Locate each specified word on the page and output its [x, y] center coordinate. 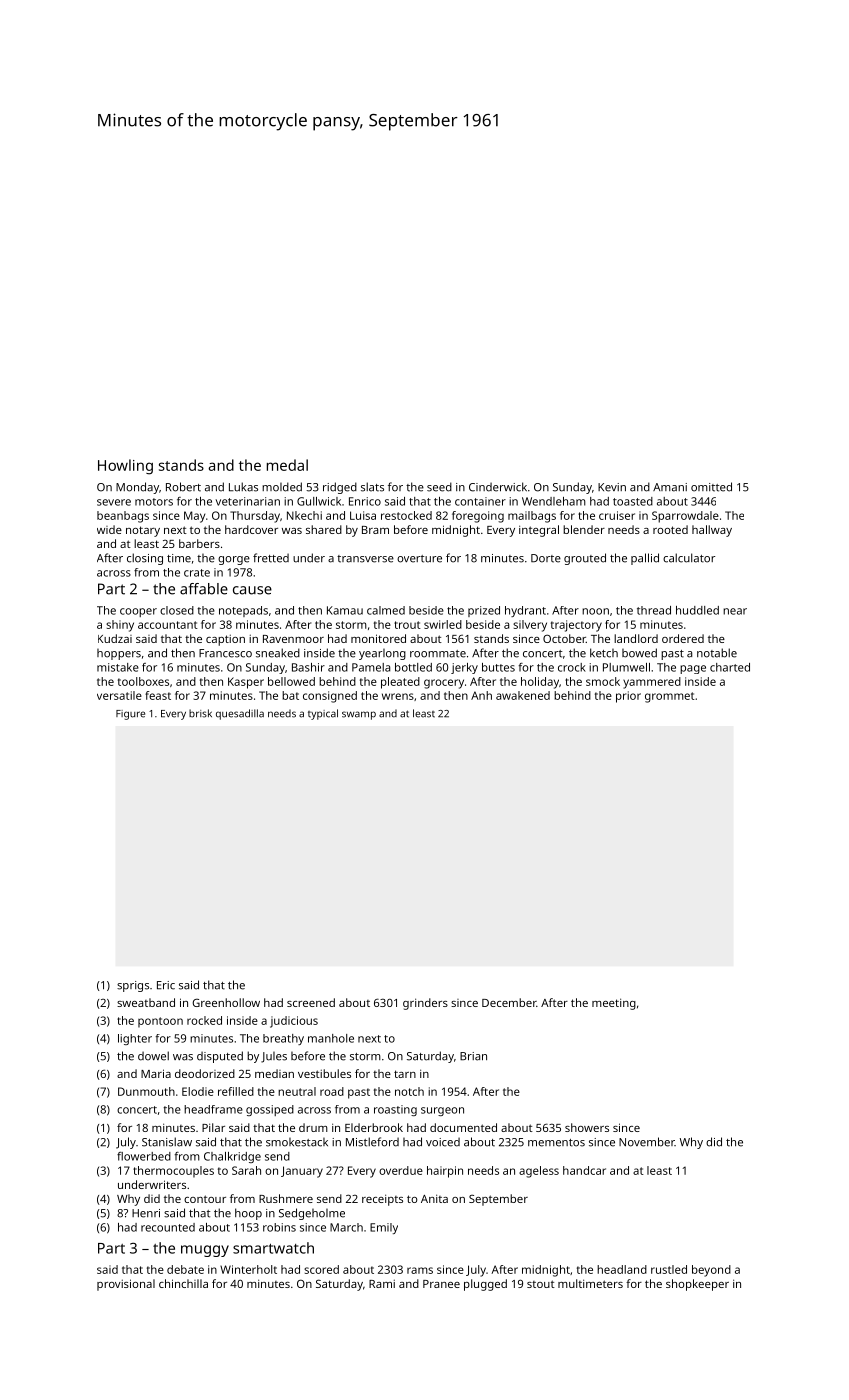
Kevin [612, 487]
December [509, 1002]
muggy [205, 1251]
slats [372, 487]
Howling [125, 467]
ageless [539, 1172]
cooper [138, 612]
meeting [614, 1004]
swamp [359, 715]
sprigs [133, 986]
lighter [135, 1039]
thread [654, 610]
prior [628, 697]
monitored [378, 638]
